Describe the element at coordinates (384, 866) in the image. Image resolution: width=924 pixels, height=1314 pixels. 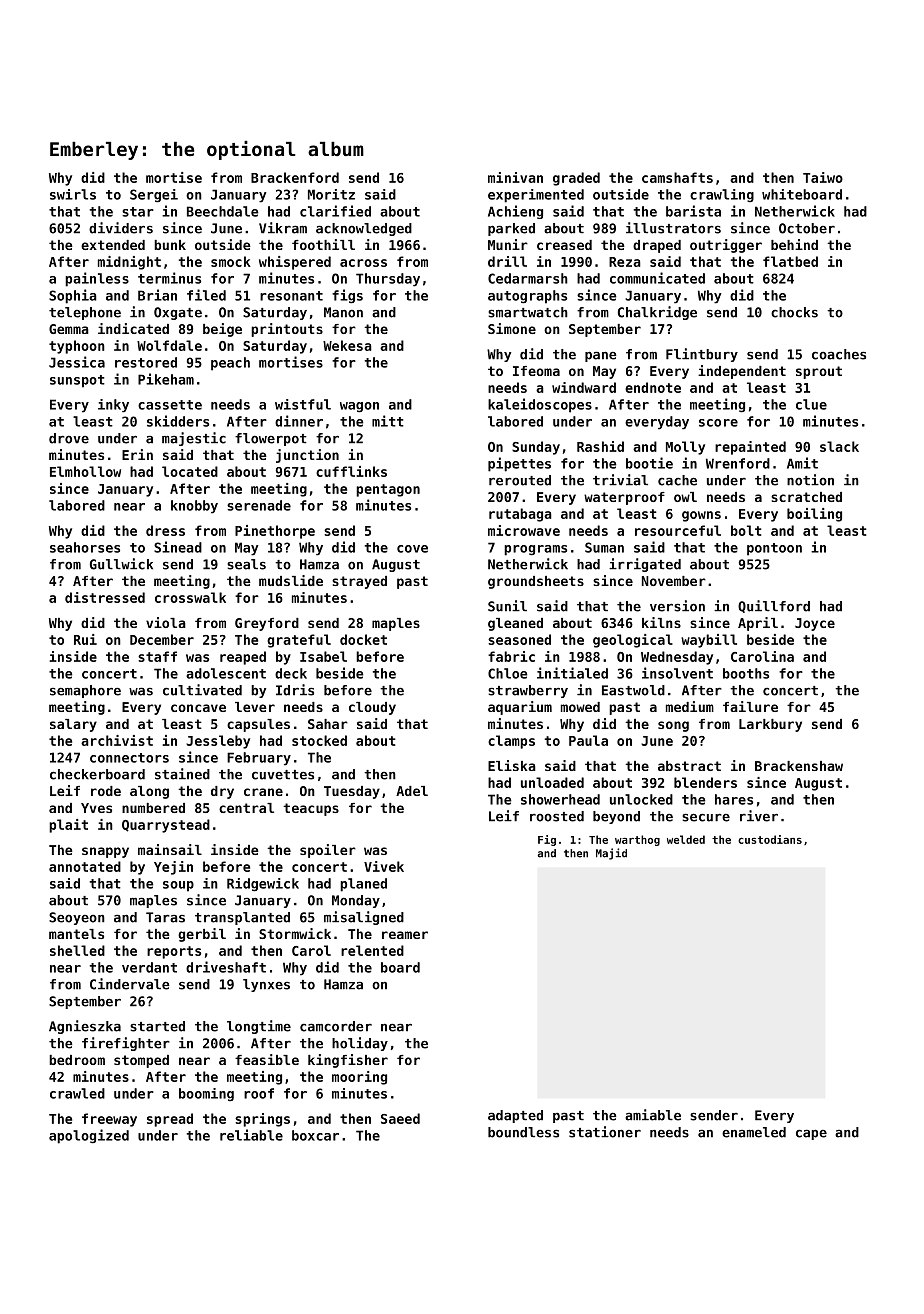
I see `Vivek` at that location.
